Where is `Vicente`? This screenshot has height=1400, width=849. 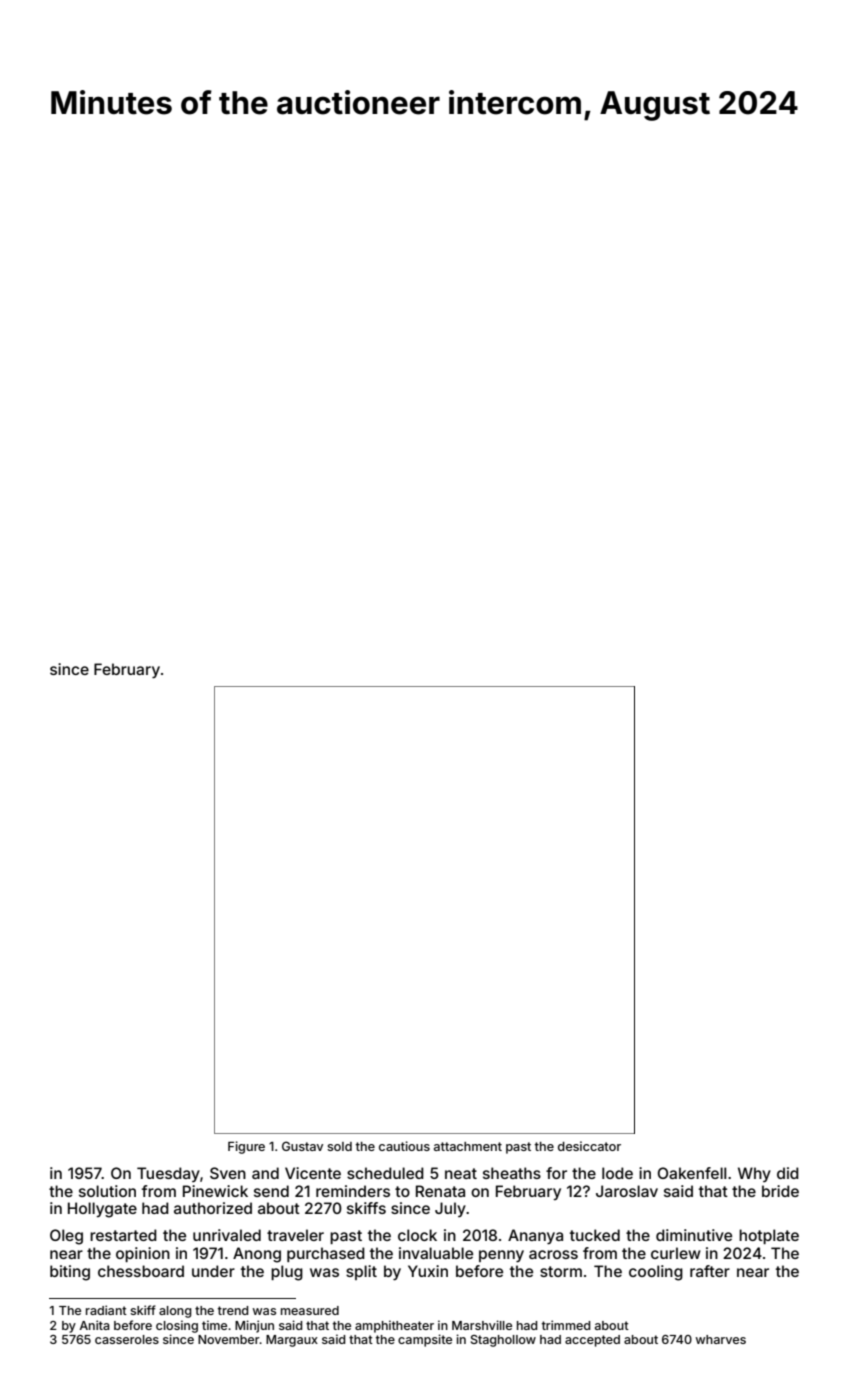 Vicente is located at coordinates (313, 1173).
